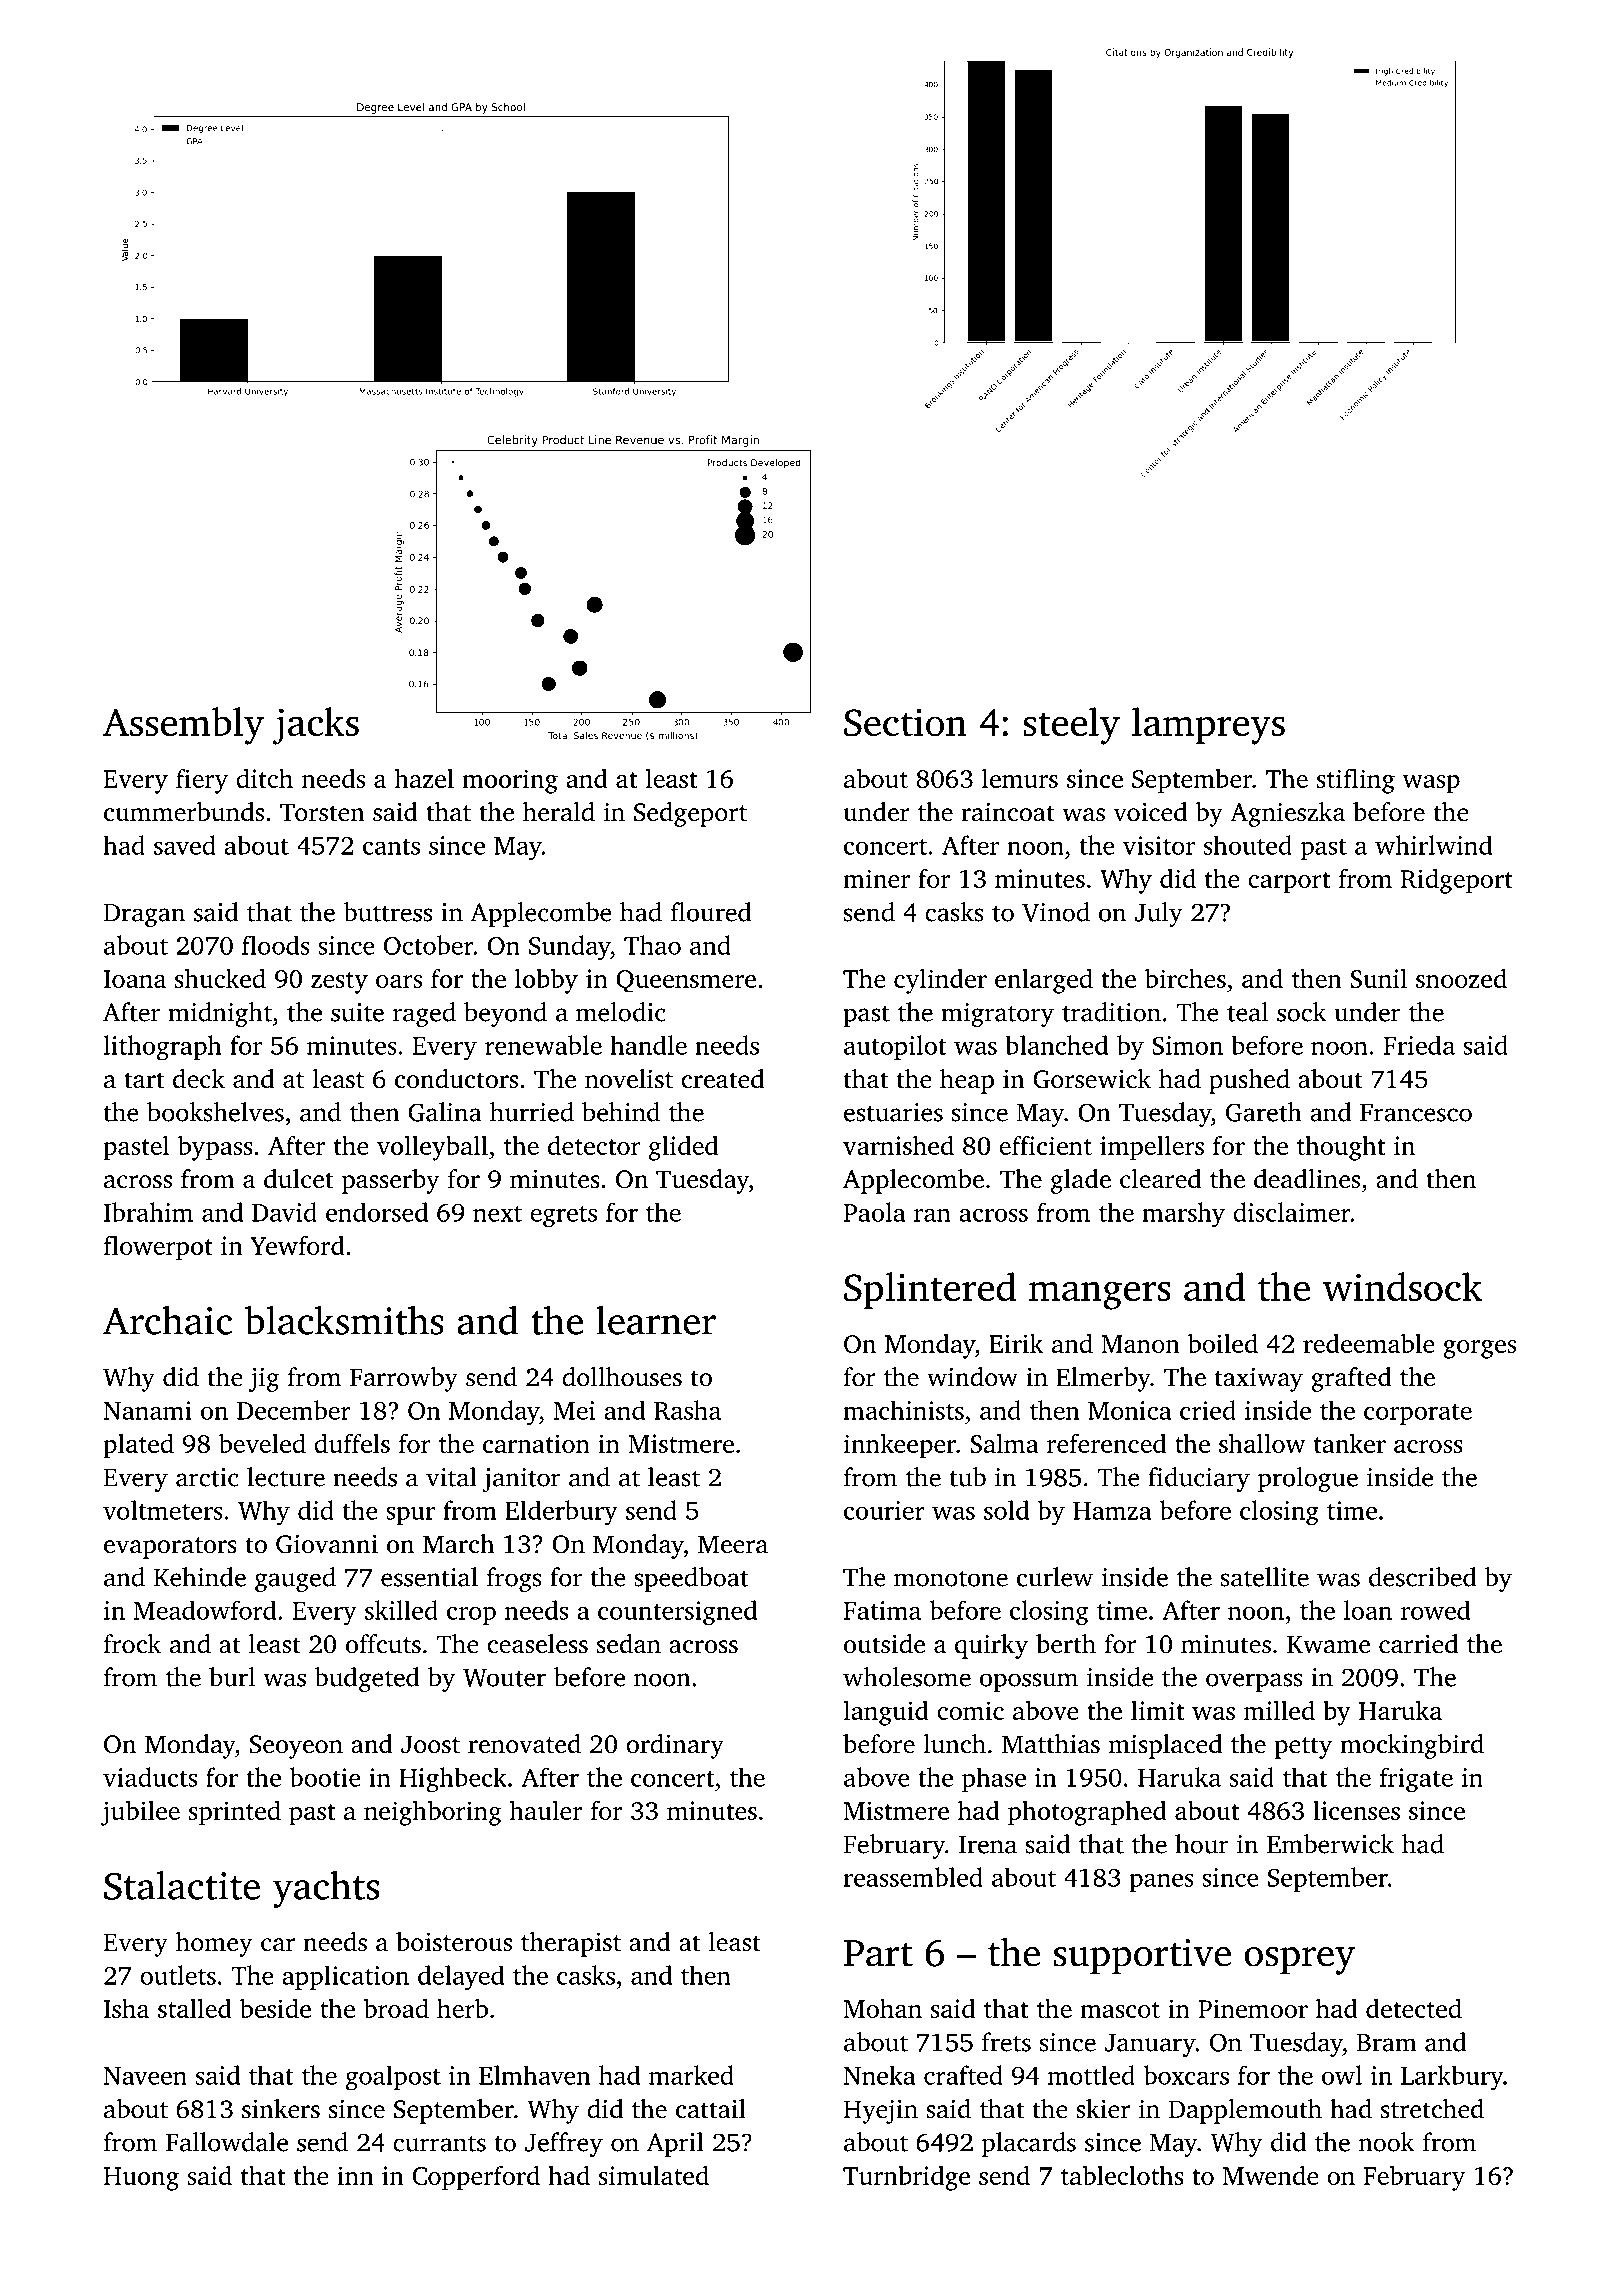 This document has height=2292, width=1620. What do you see at coordinates (1418, 1414) in the document?
I see `corporate` at bounding box center [1418, 1414].
